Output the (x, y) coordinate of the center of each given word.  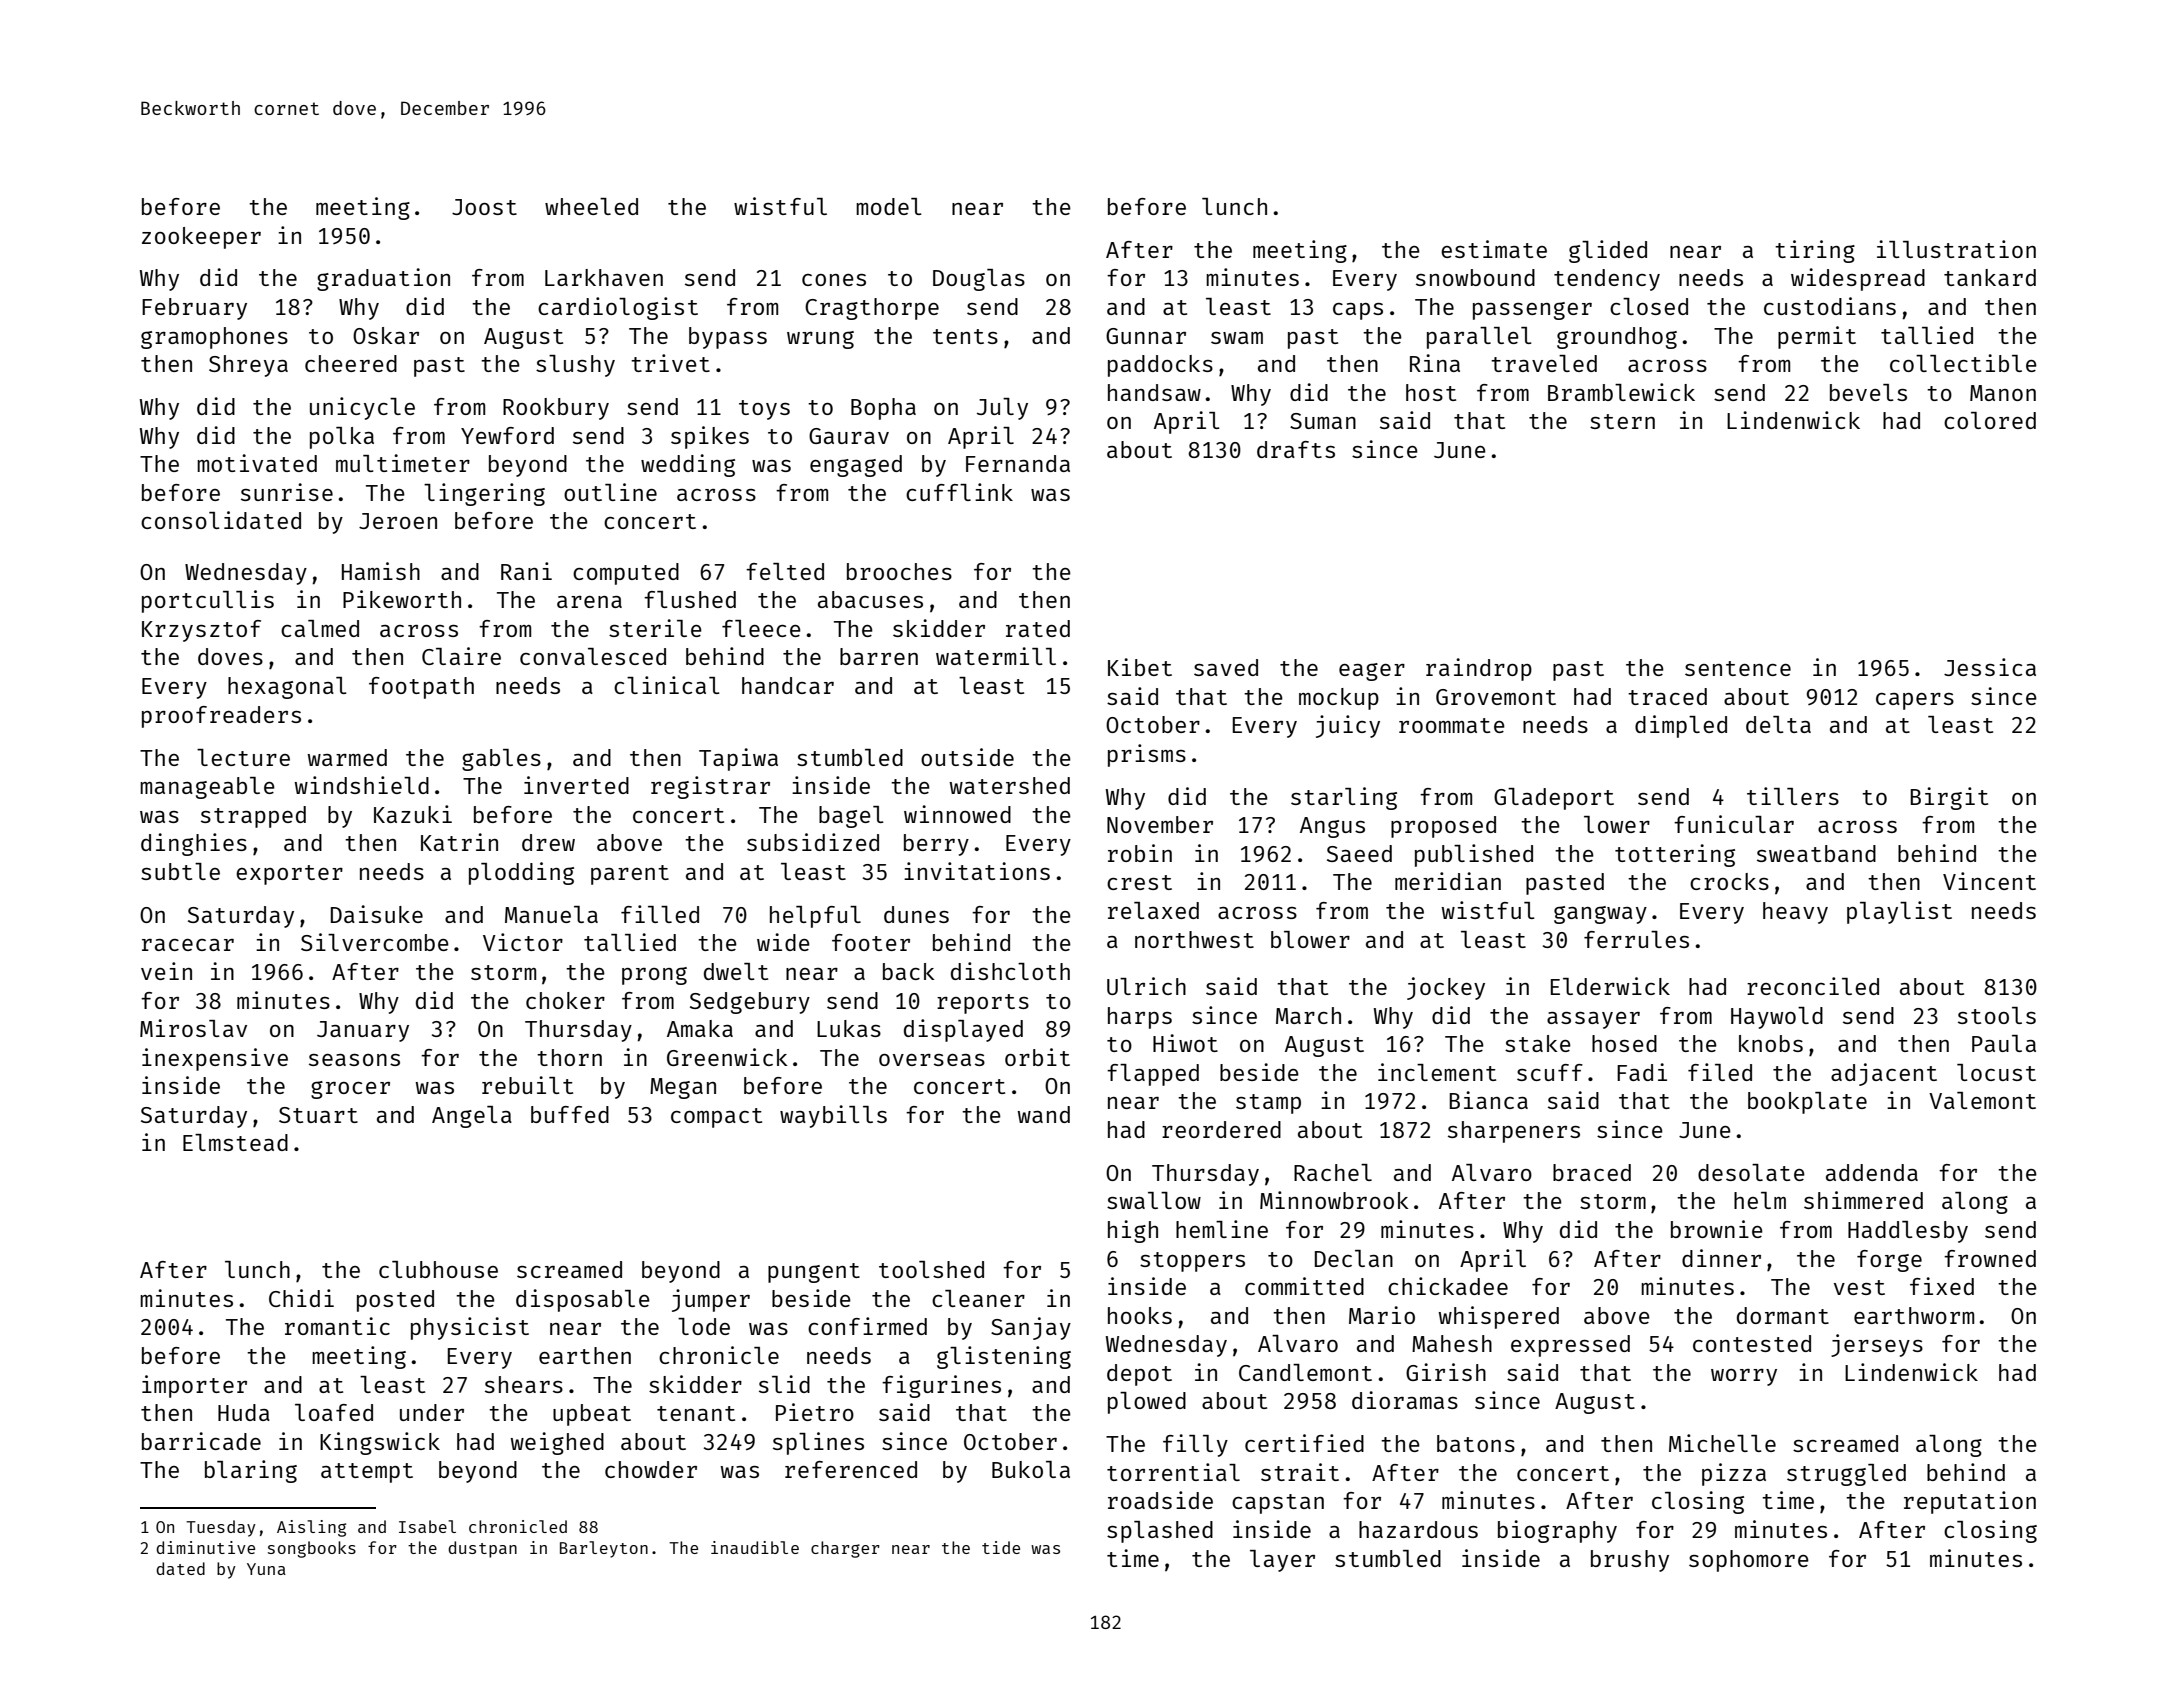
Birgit (1949, 798)
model (889, 206)
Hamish (381, 571)
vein (166, 971)
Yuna (266, 1569)
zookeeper (201, 238)
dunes (916, 914)
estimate (1494, 249)
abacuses (870, 599)
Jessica (1990, 667)
